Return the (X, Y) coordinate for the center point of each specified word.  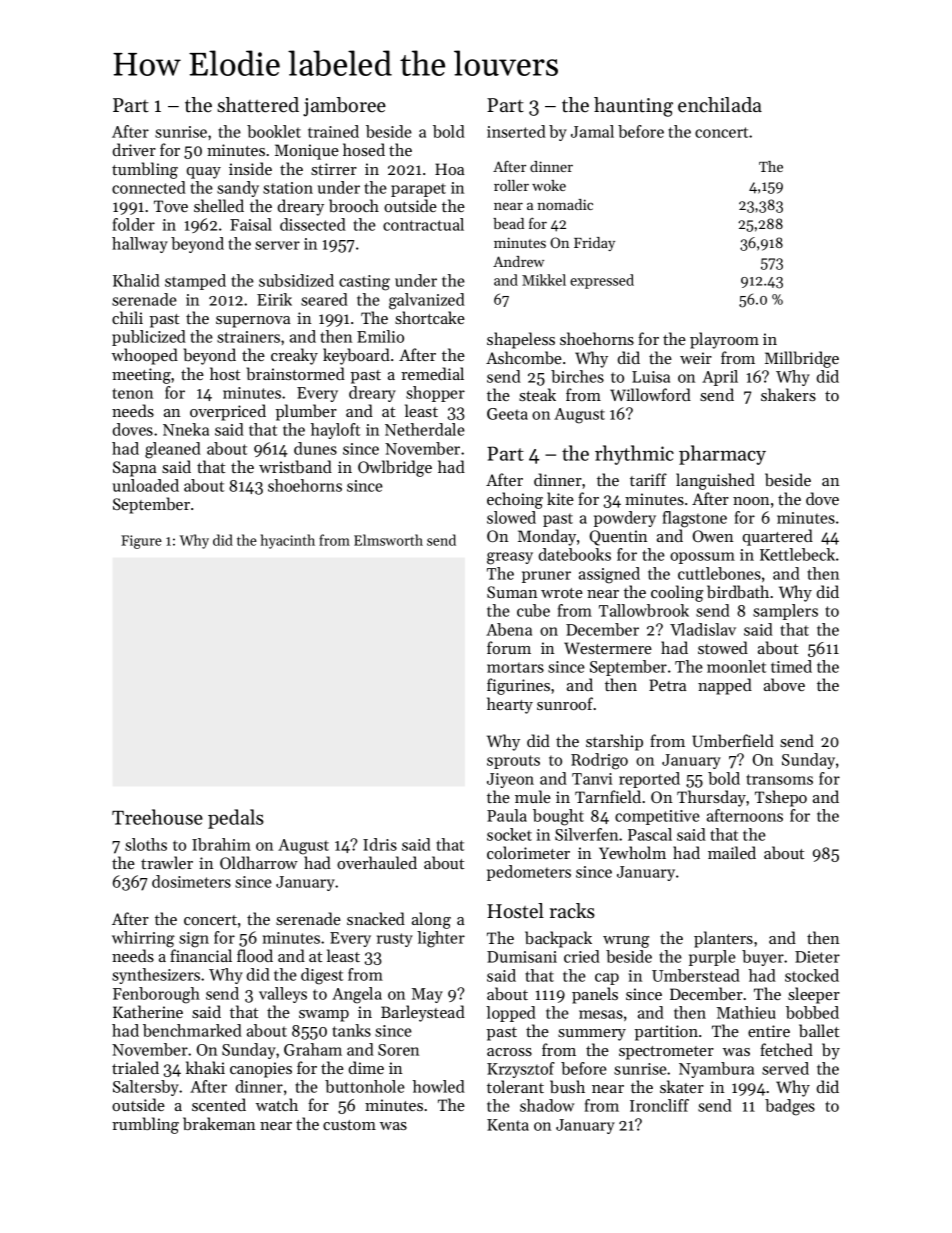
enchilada (720, 105)
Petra (667, 685)
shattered (258, 105)
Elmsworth (388, 540)
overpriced (228, 412)
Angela (357, 995)
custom (349, 1125)
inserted (516, 131)
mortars (515, 667)
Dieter (817, 957)
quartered (778, 537)
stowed (723, 647)
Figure (141, 542)
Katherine (148, 1011)
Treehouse (157, 817)
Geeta (507, 414)
